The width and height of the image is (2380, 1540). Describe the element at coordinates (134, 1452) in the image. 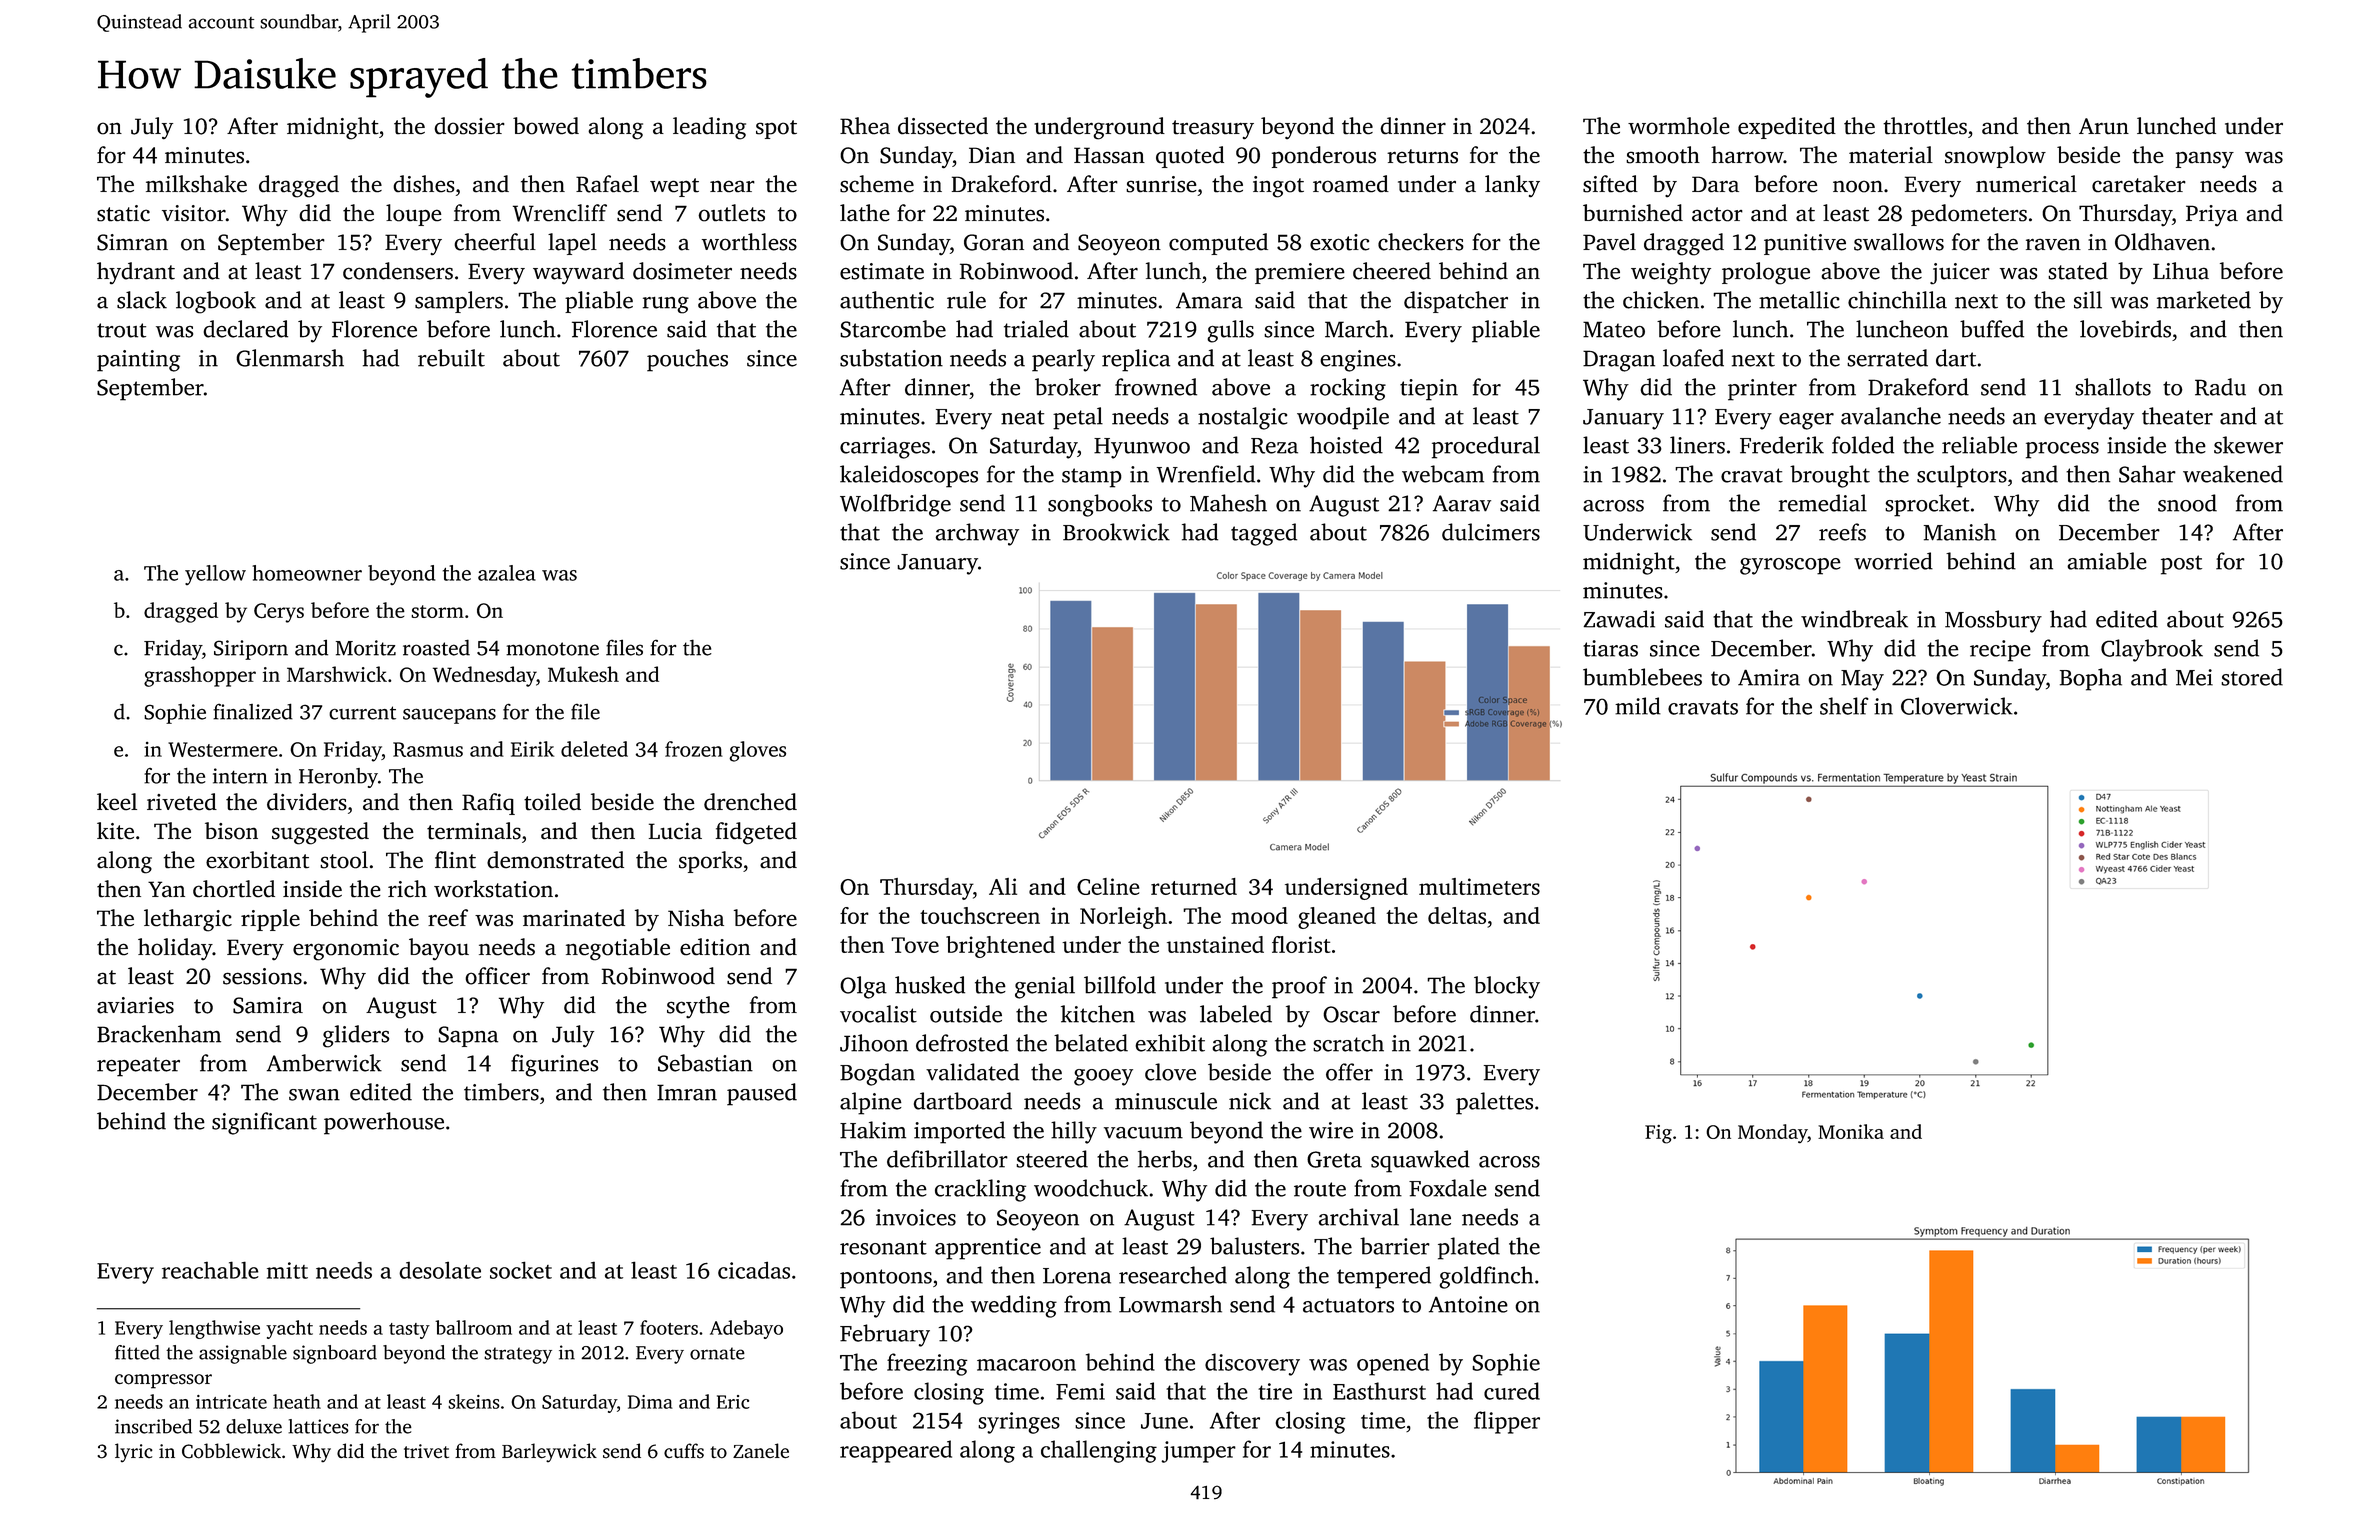

I see `lyric` at that location.
